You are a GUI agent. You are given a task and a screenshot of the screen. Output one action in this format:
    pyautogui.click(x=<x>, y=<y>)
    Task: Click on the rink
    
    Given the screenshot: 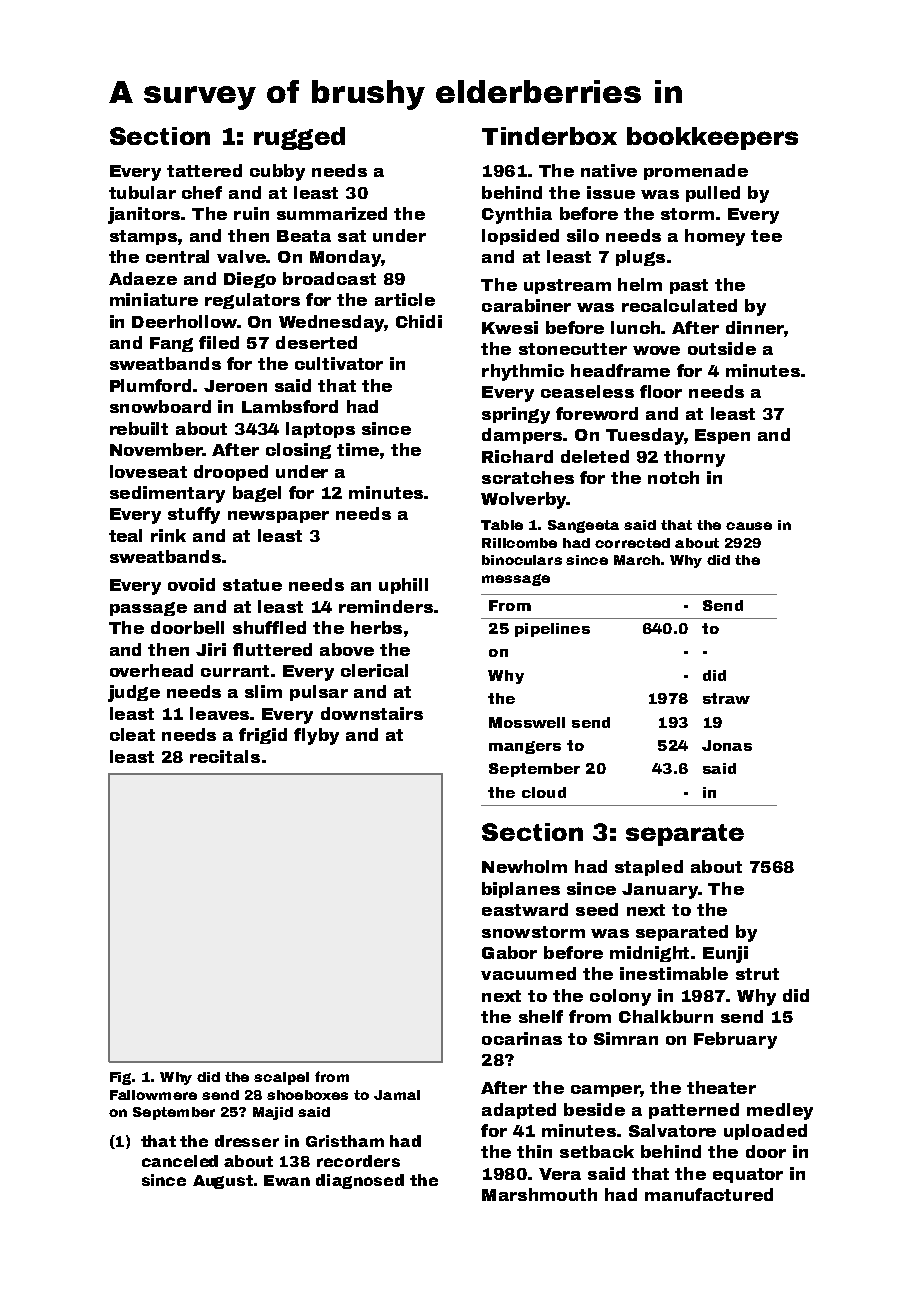 What is the action you would take?
    pyautogui.click(x=168, y=535)
